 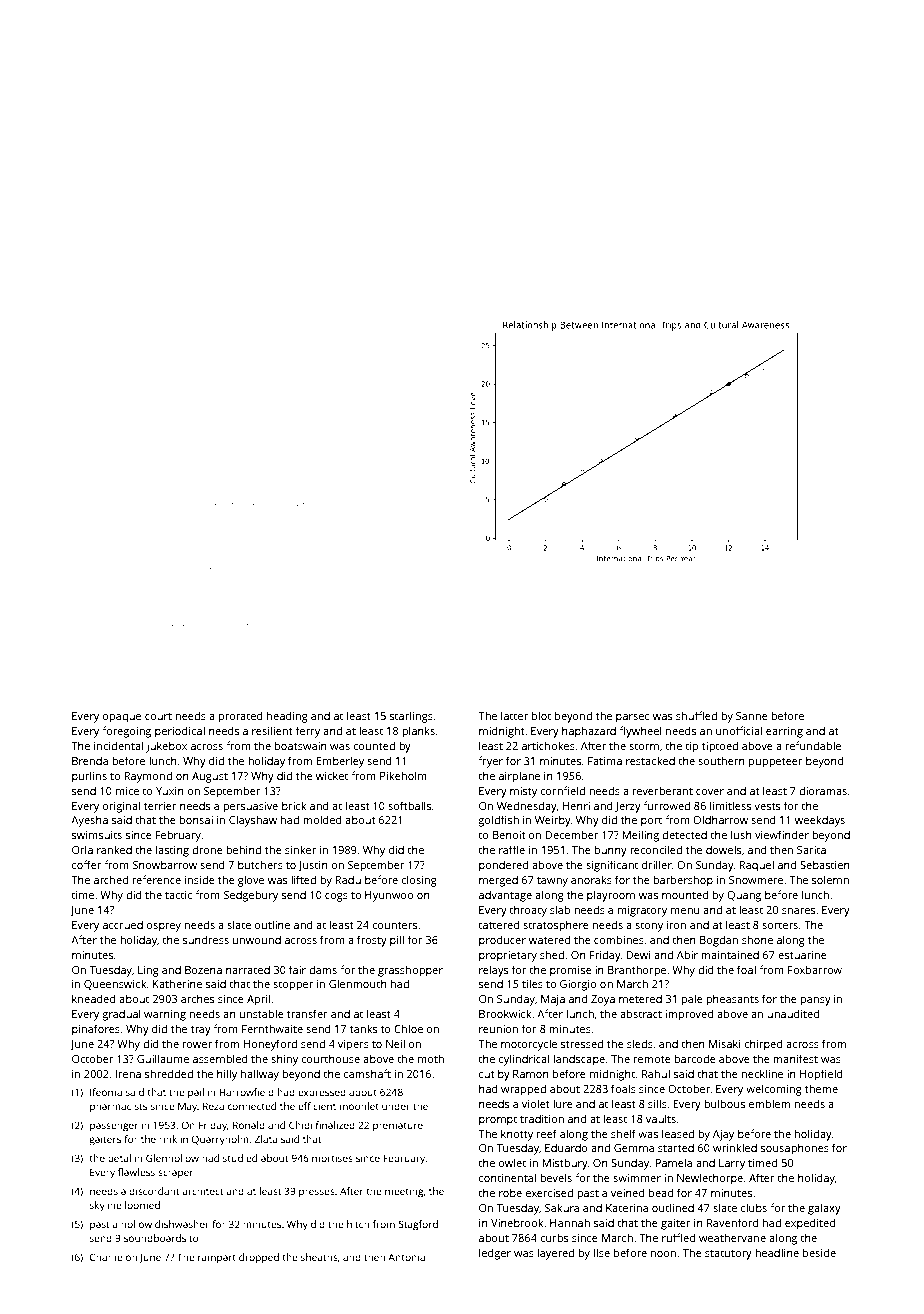 I want to click on Henri, so click(x=576, y=806).
